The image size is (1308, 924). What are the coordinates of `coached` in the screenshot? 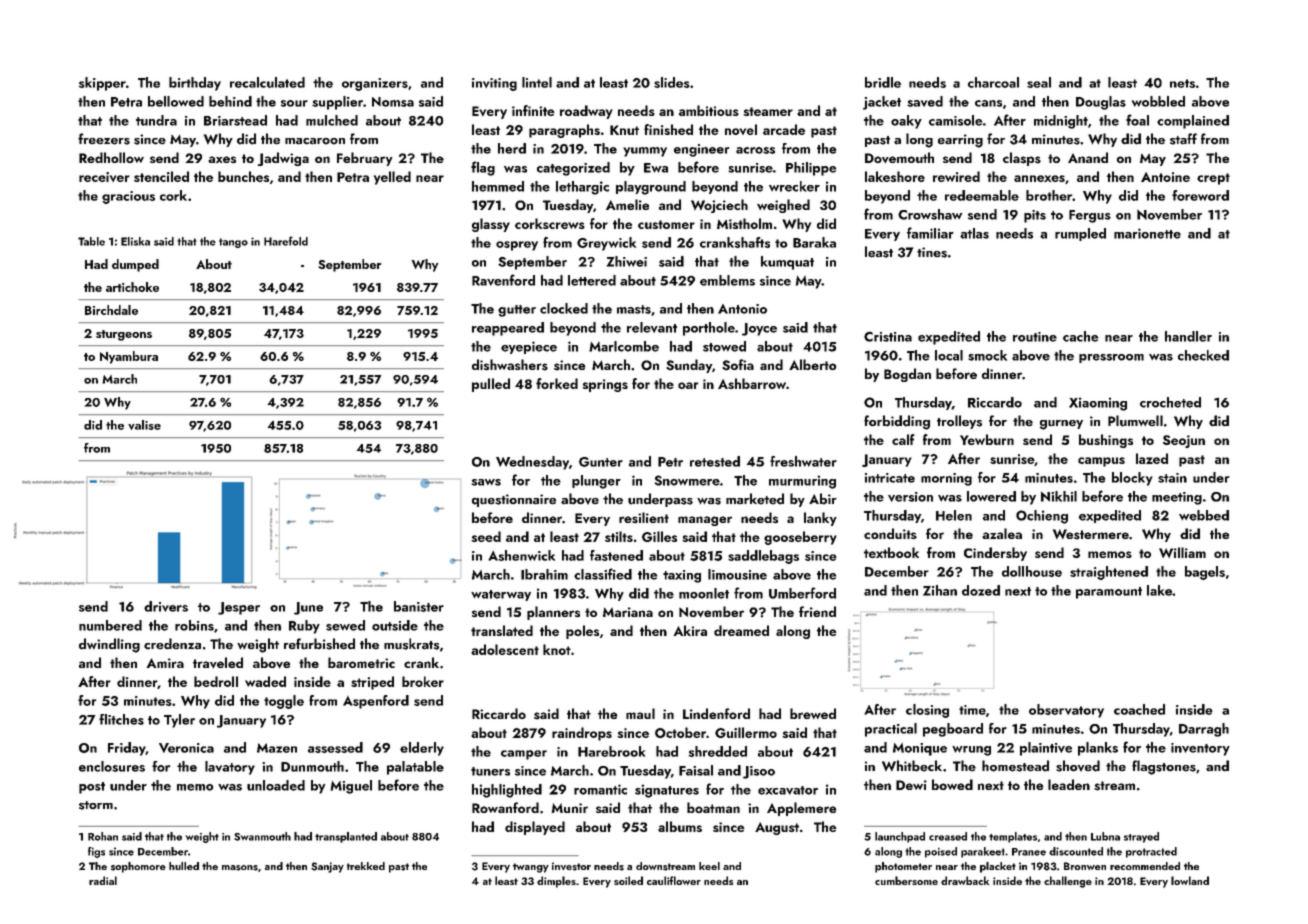 It's located at (1139, 709).
